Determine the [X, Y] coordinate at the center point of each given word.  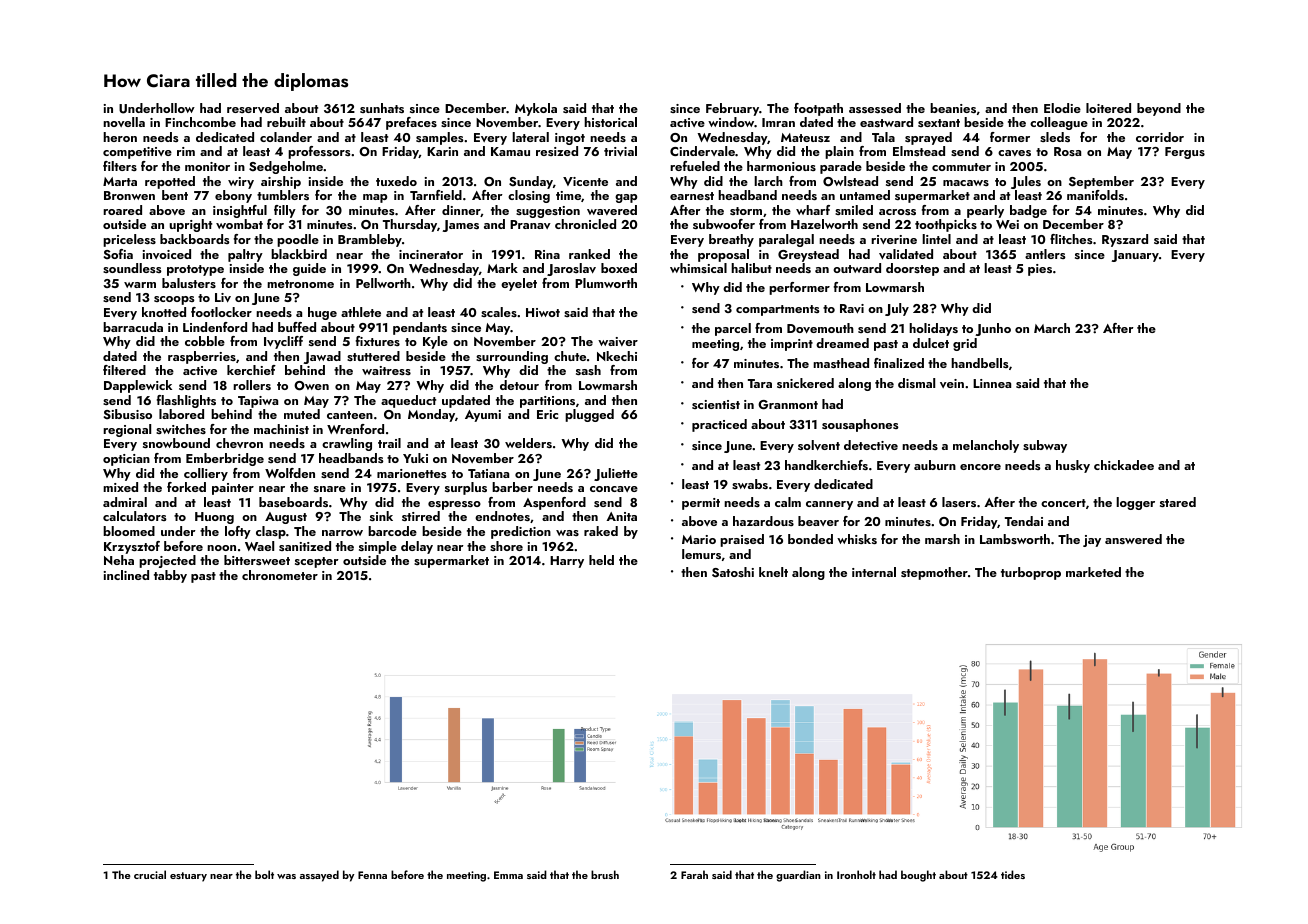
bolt [264, 874]
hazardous [763, 521]
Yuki [415, 458]
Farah [694, 874]
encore [980, 467]
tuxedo [396, 181]
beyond [1159, 109]
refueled [695, 166]
